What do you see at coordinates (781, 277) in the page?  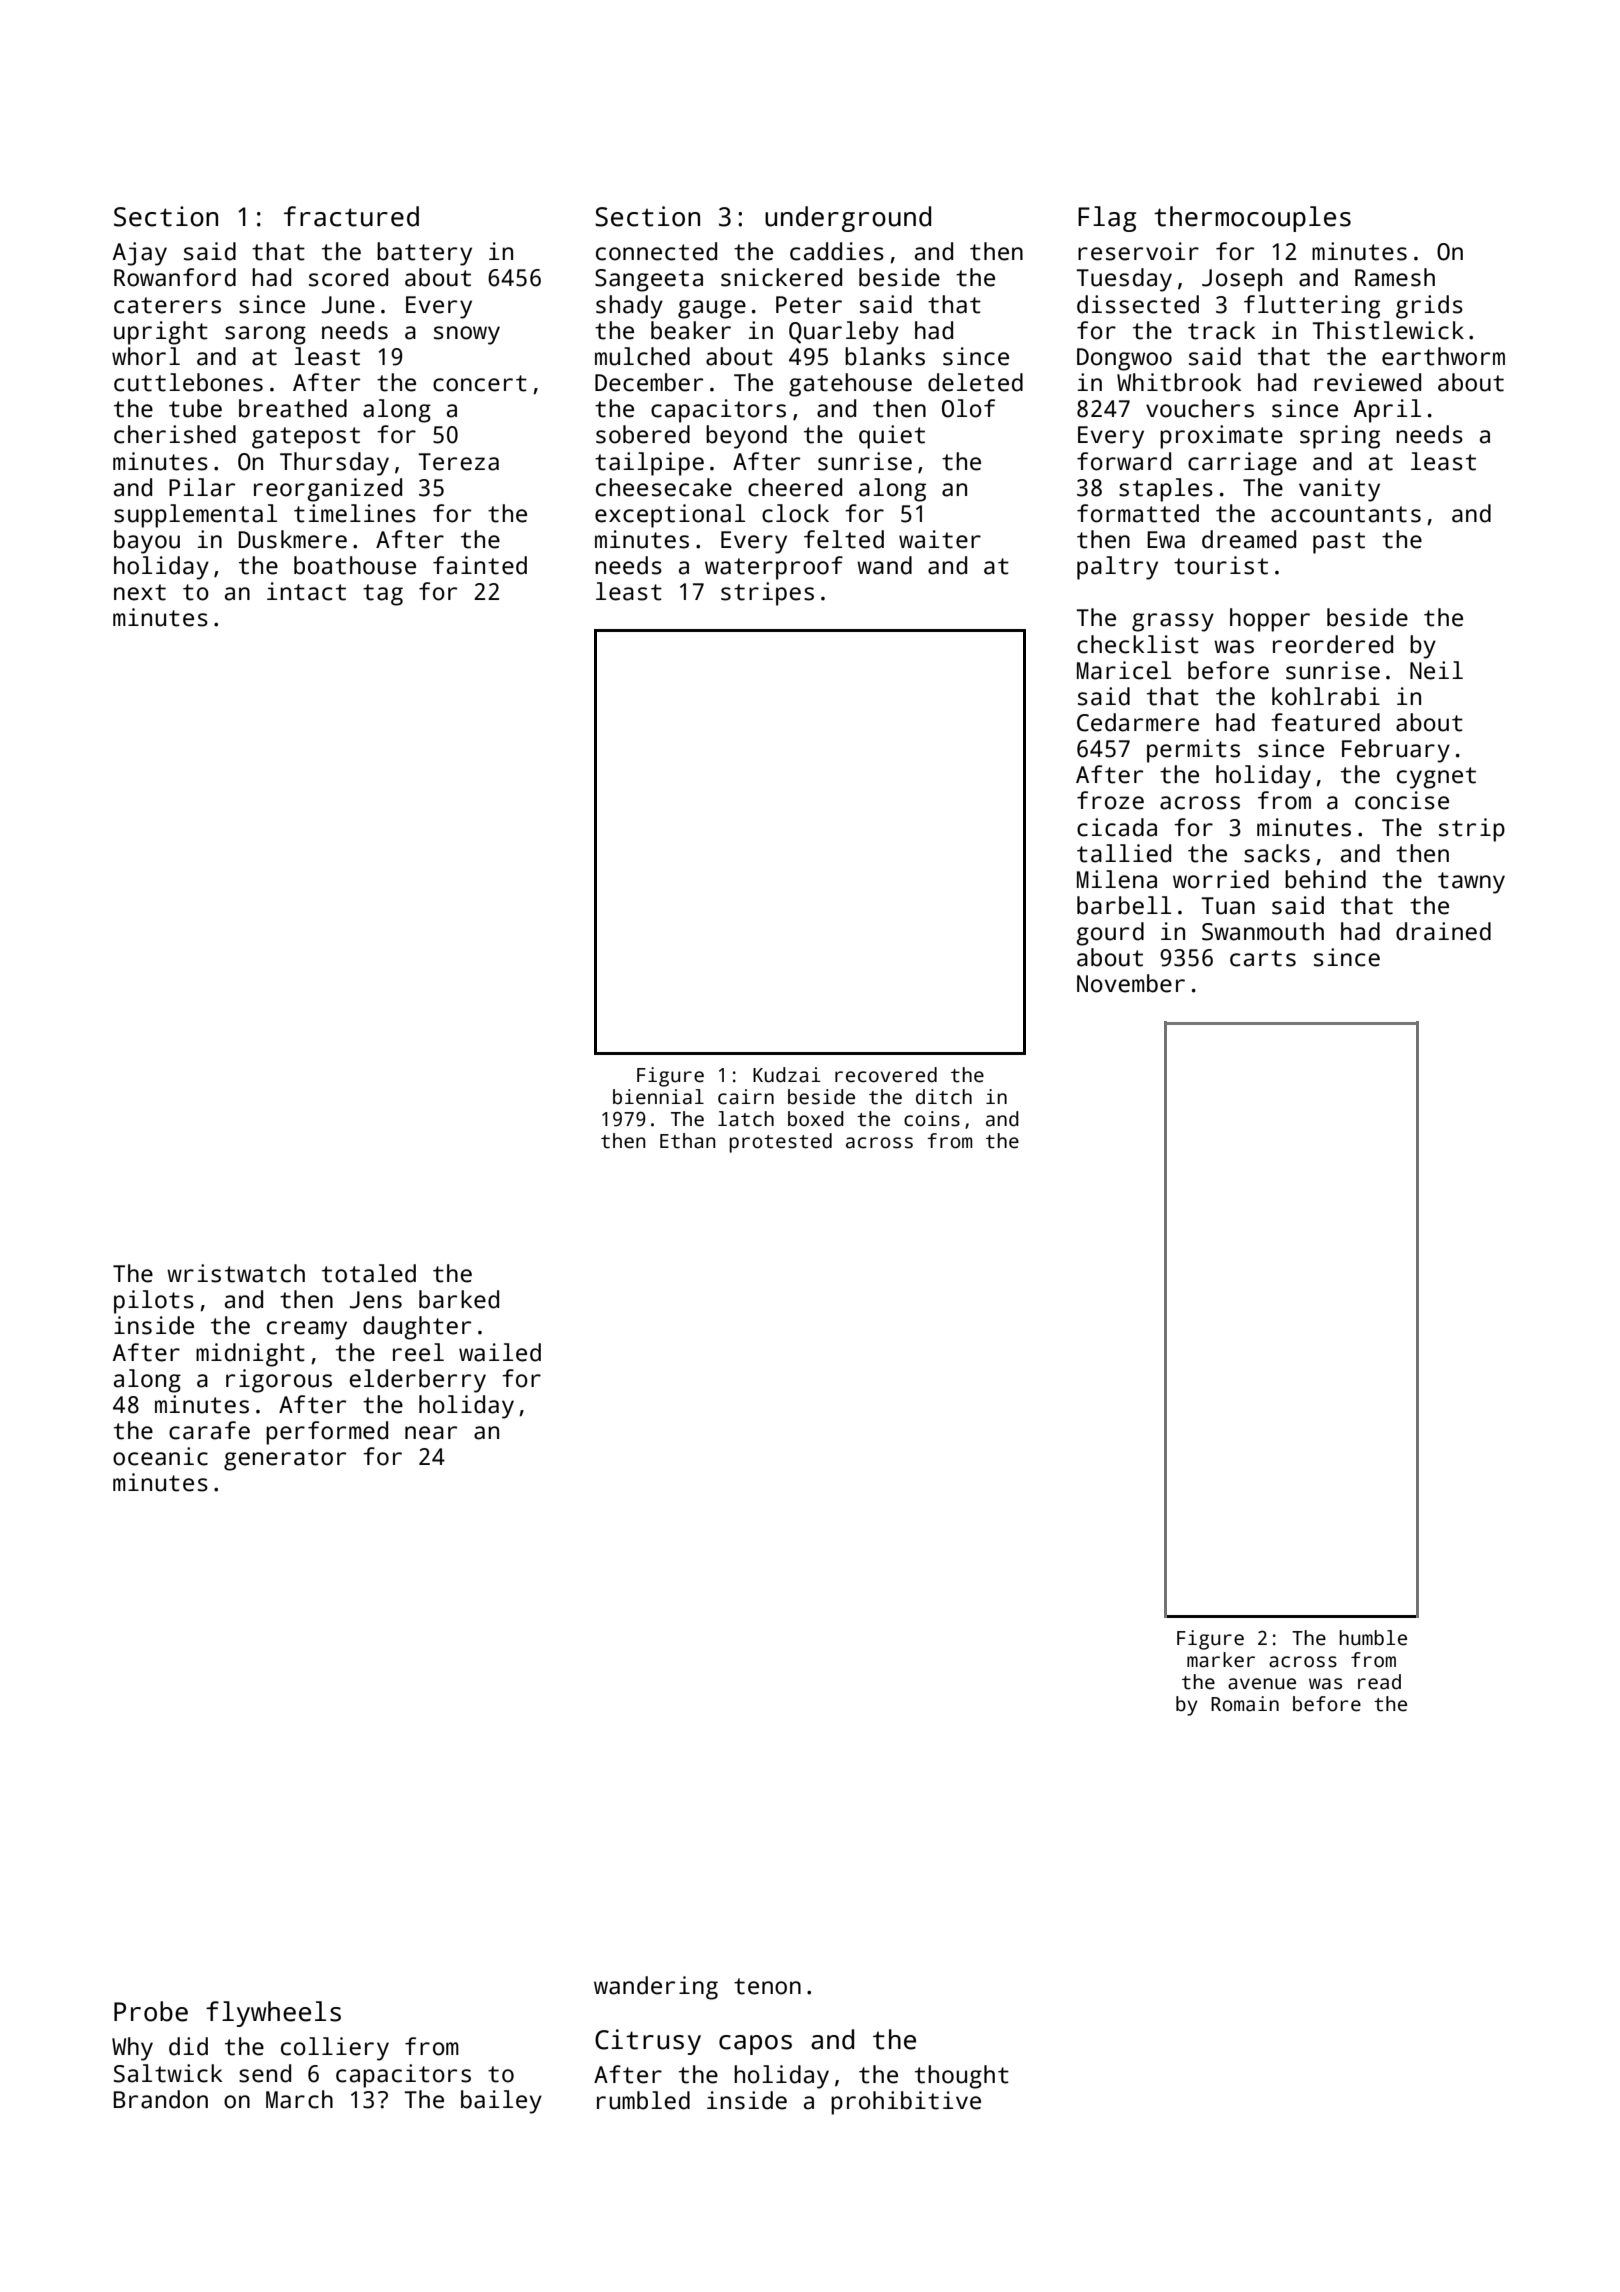 I see `snickered` at bounding box center [781, 277].
